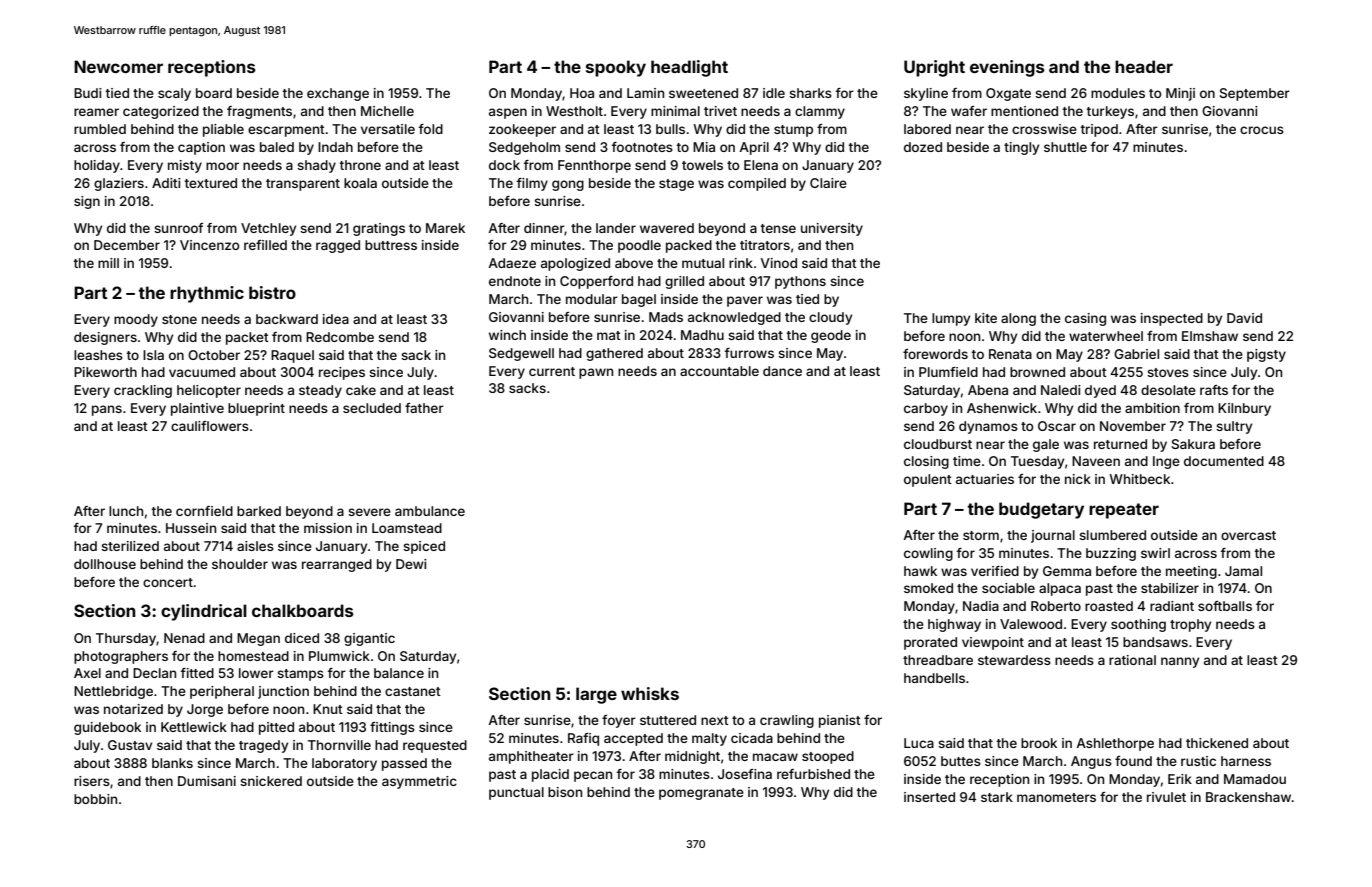  I want to click on Roberto, so click(1056, 606).
